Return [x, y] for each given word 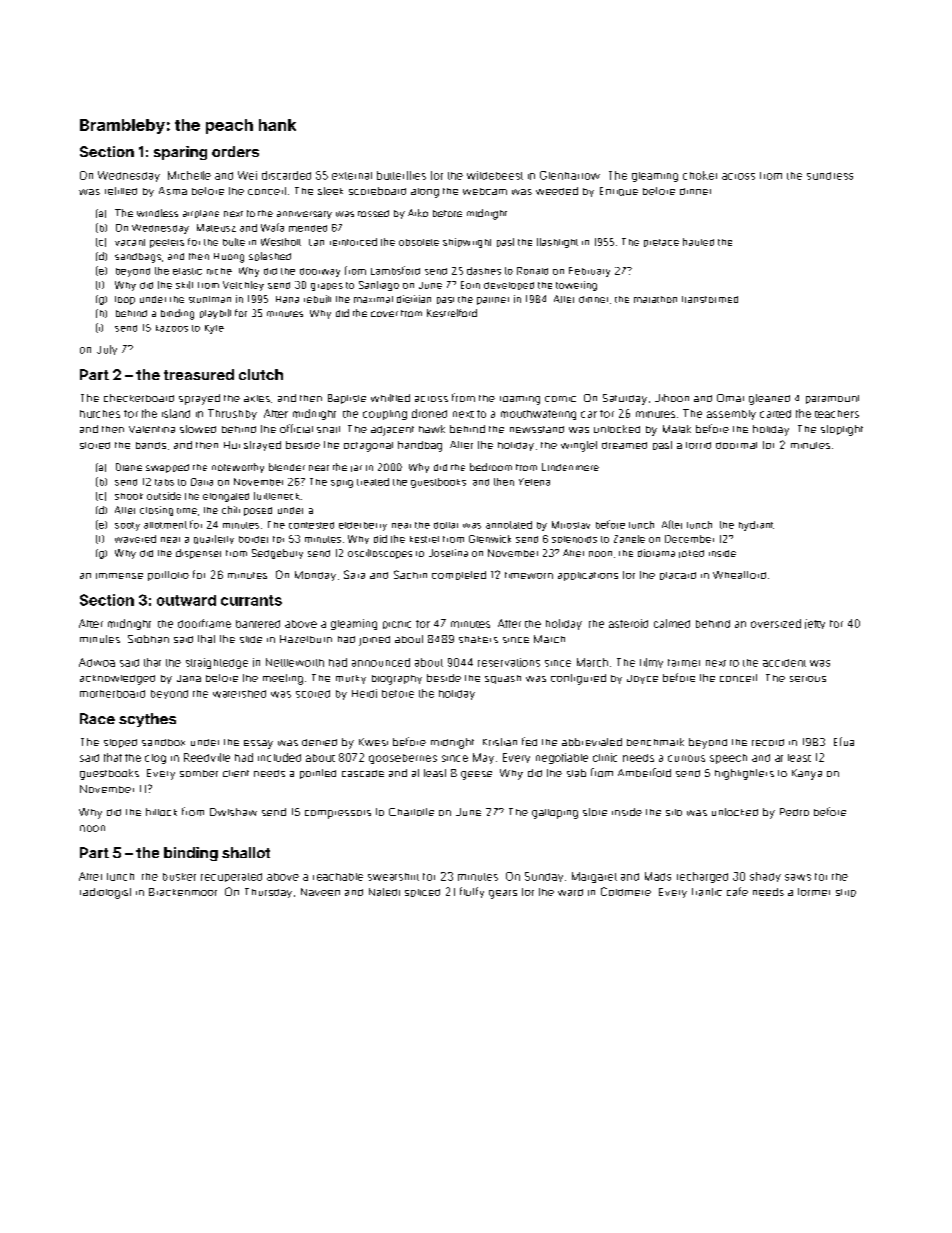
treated [373, 482]
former [814, 892]
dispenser [198, 554]
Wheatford [739, 575]
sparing [180, 153]
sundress [830, 176]
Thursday [268, 893]
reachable [338, 877]
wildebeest [495, 175]
